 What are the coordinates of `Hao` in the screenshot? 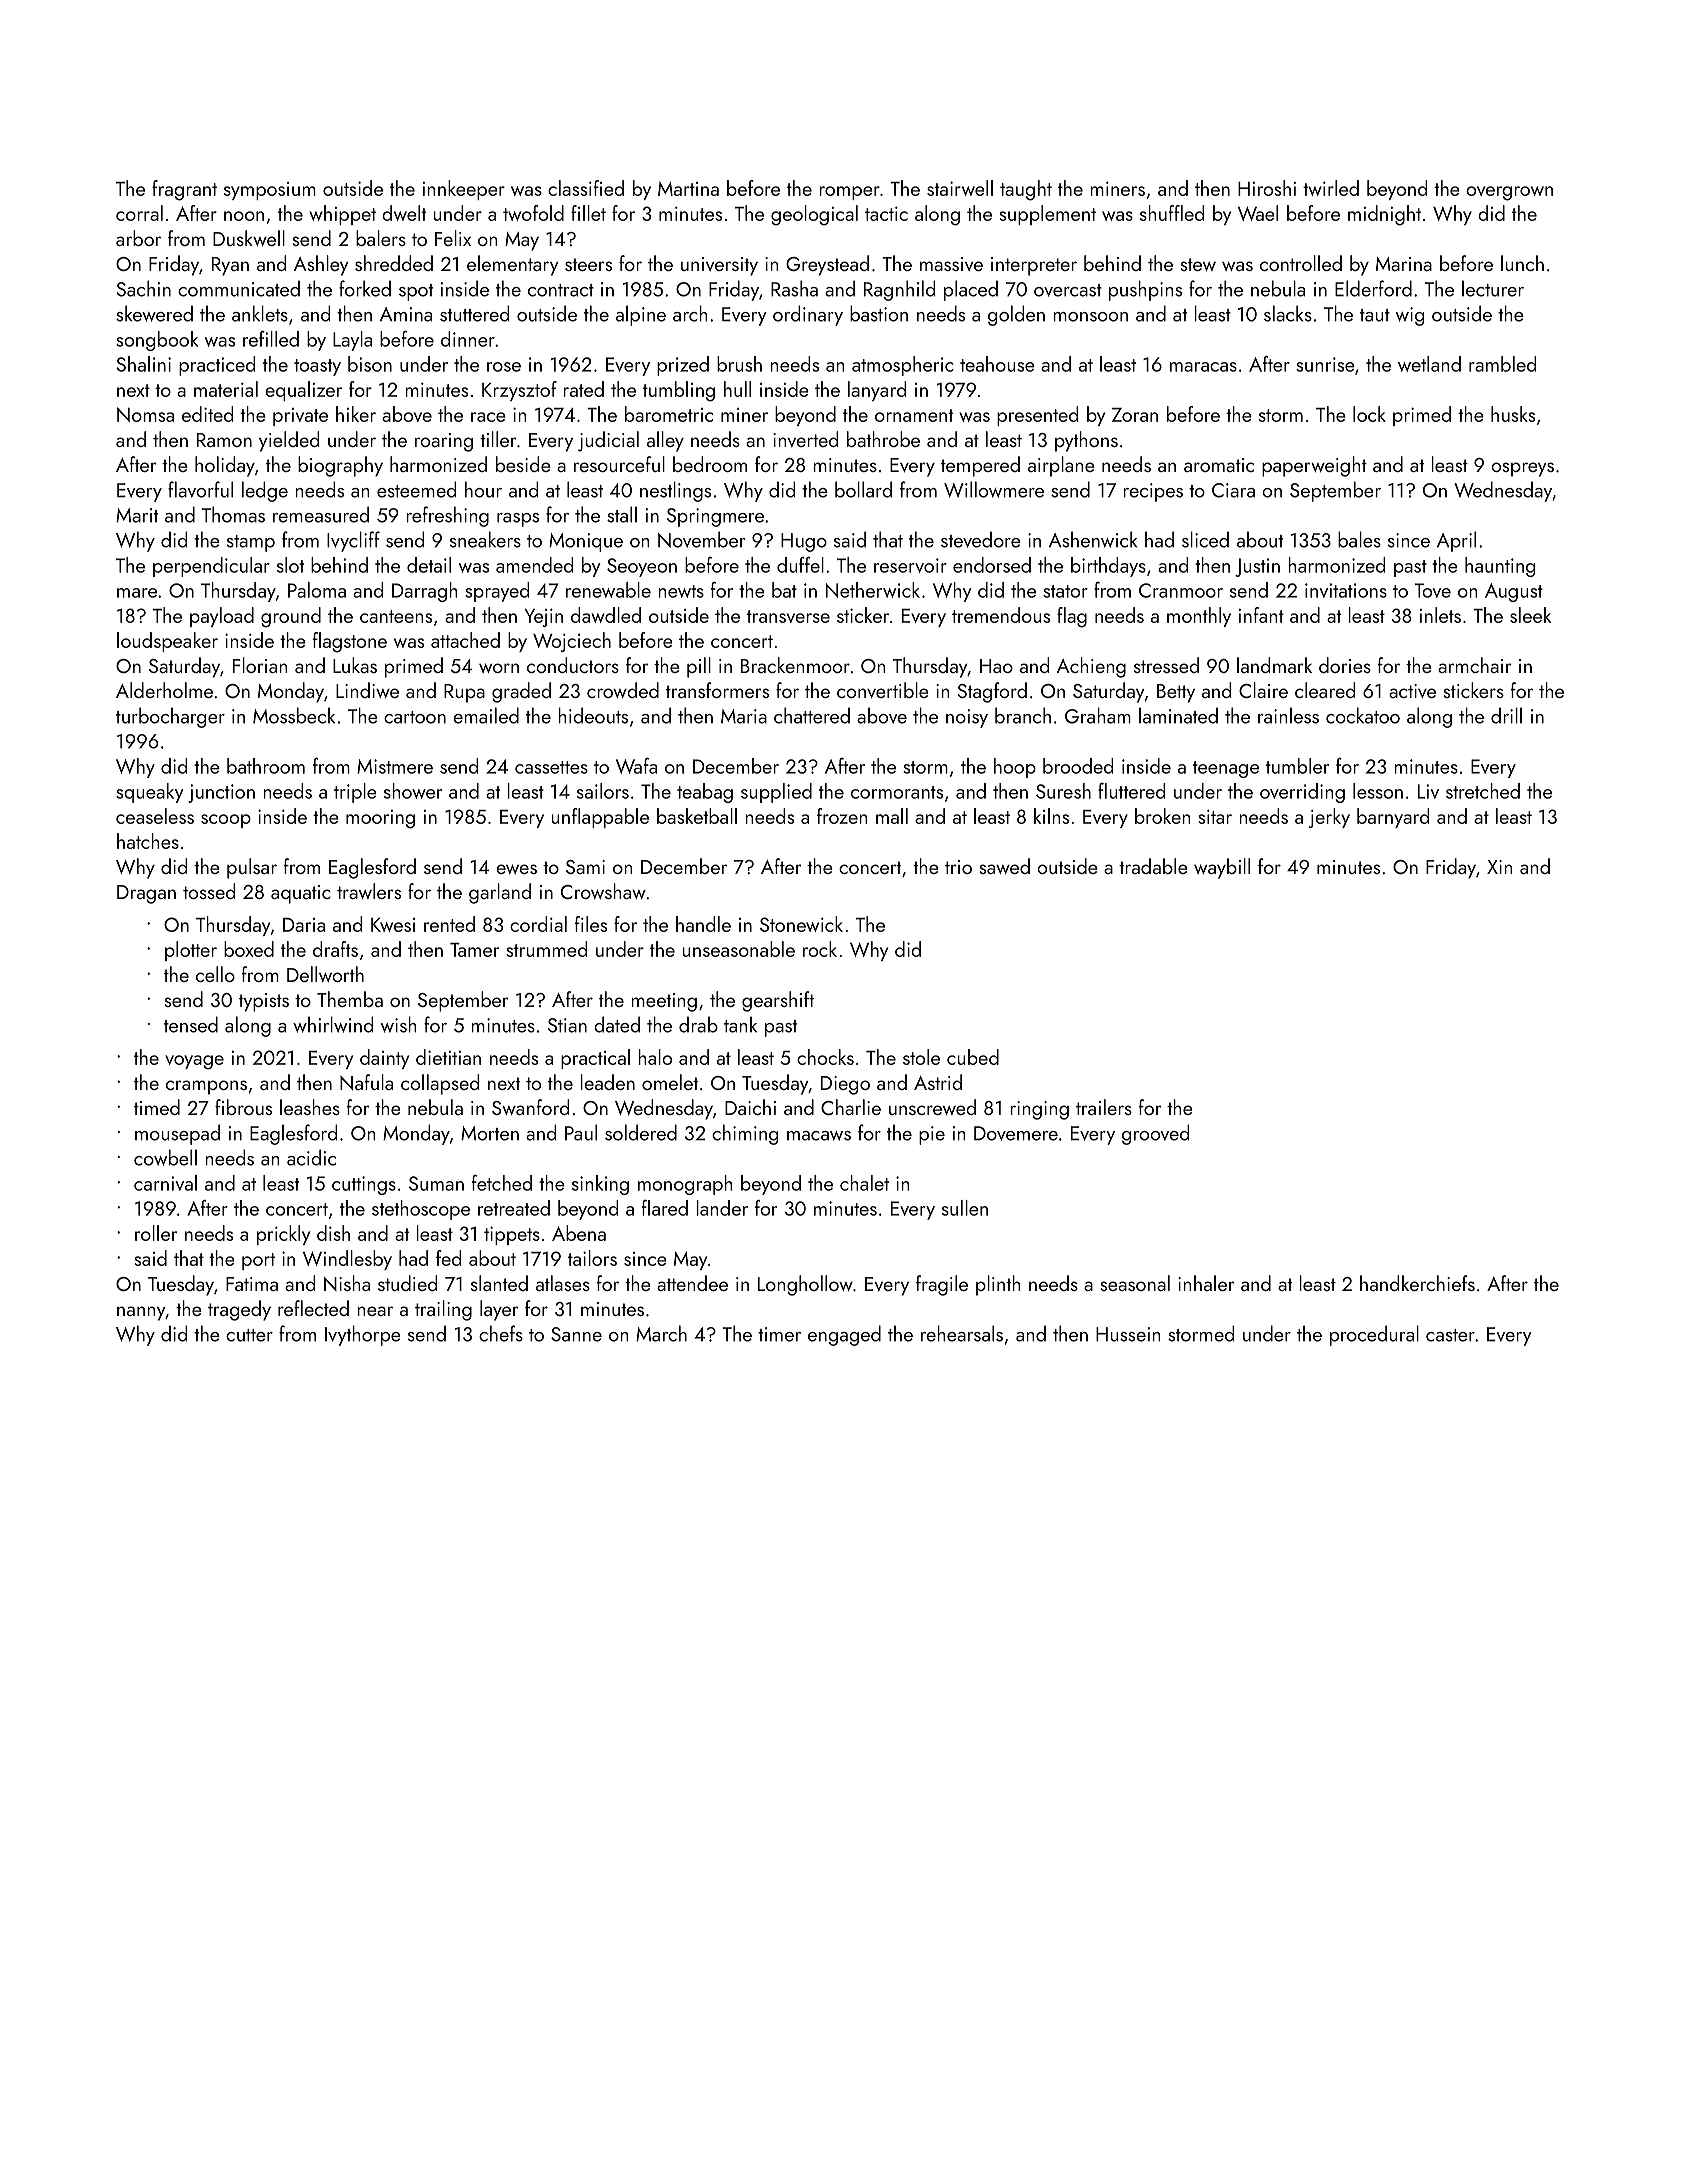 It's located at (996, 666).
